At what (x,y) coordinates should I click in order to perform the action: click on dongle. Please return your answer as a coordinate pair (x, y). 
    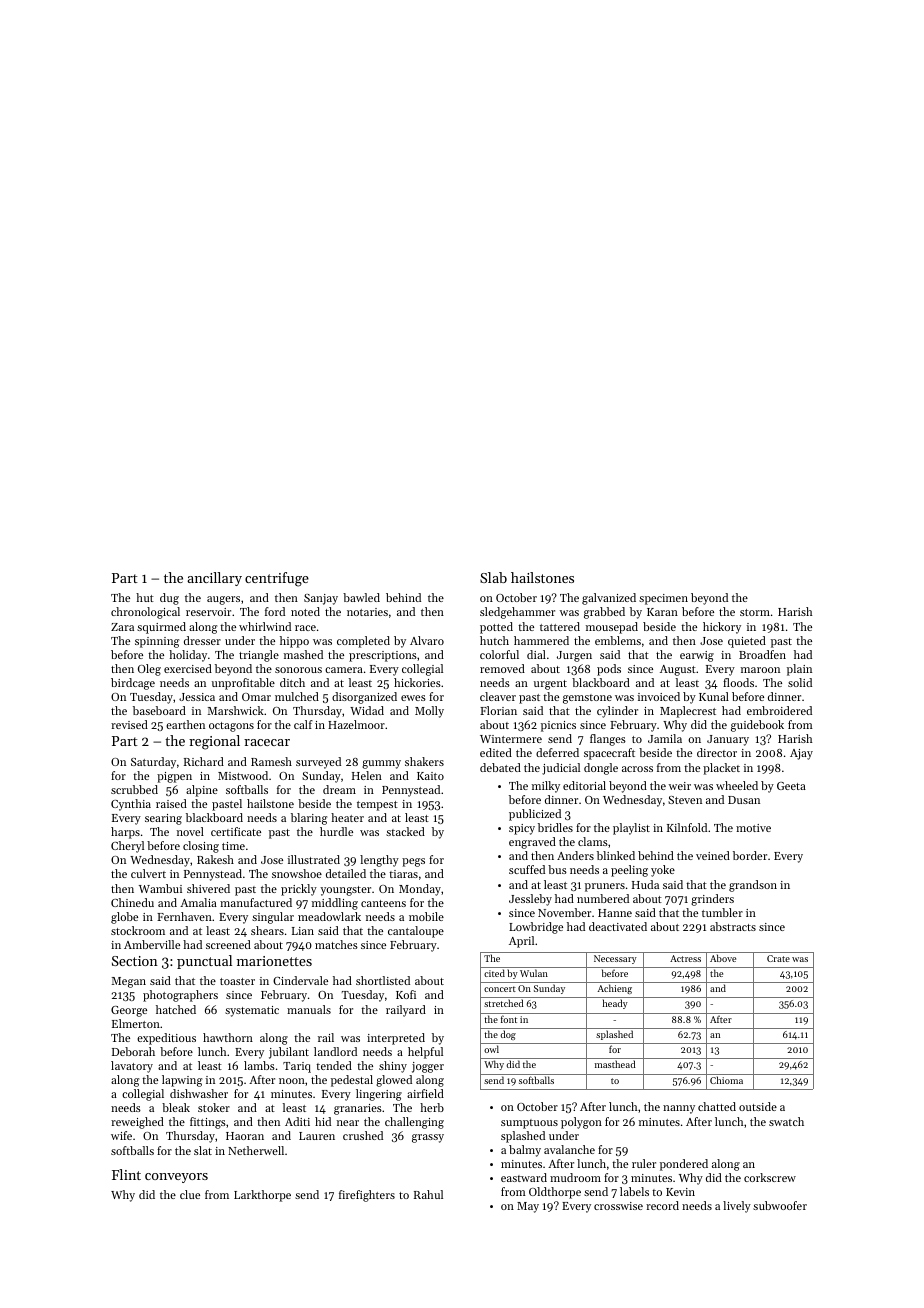
    Looking at the image, I should click on (601, 769).
